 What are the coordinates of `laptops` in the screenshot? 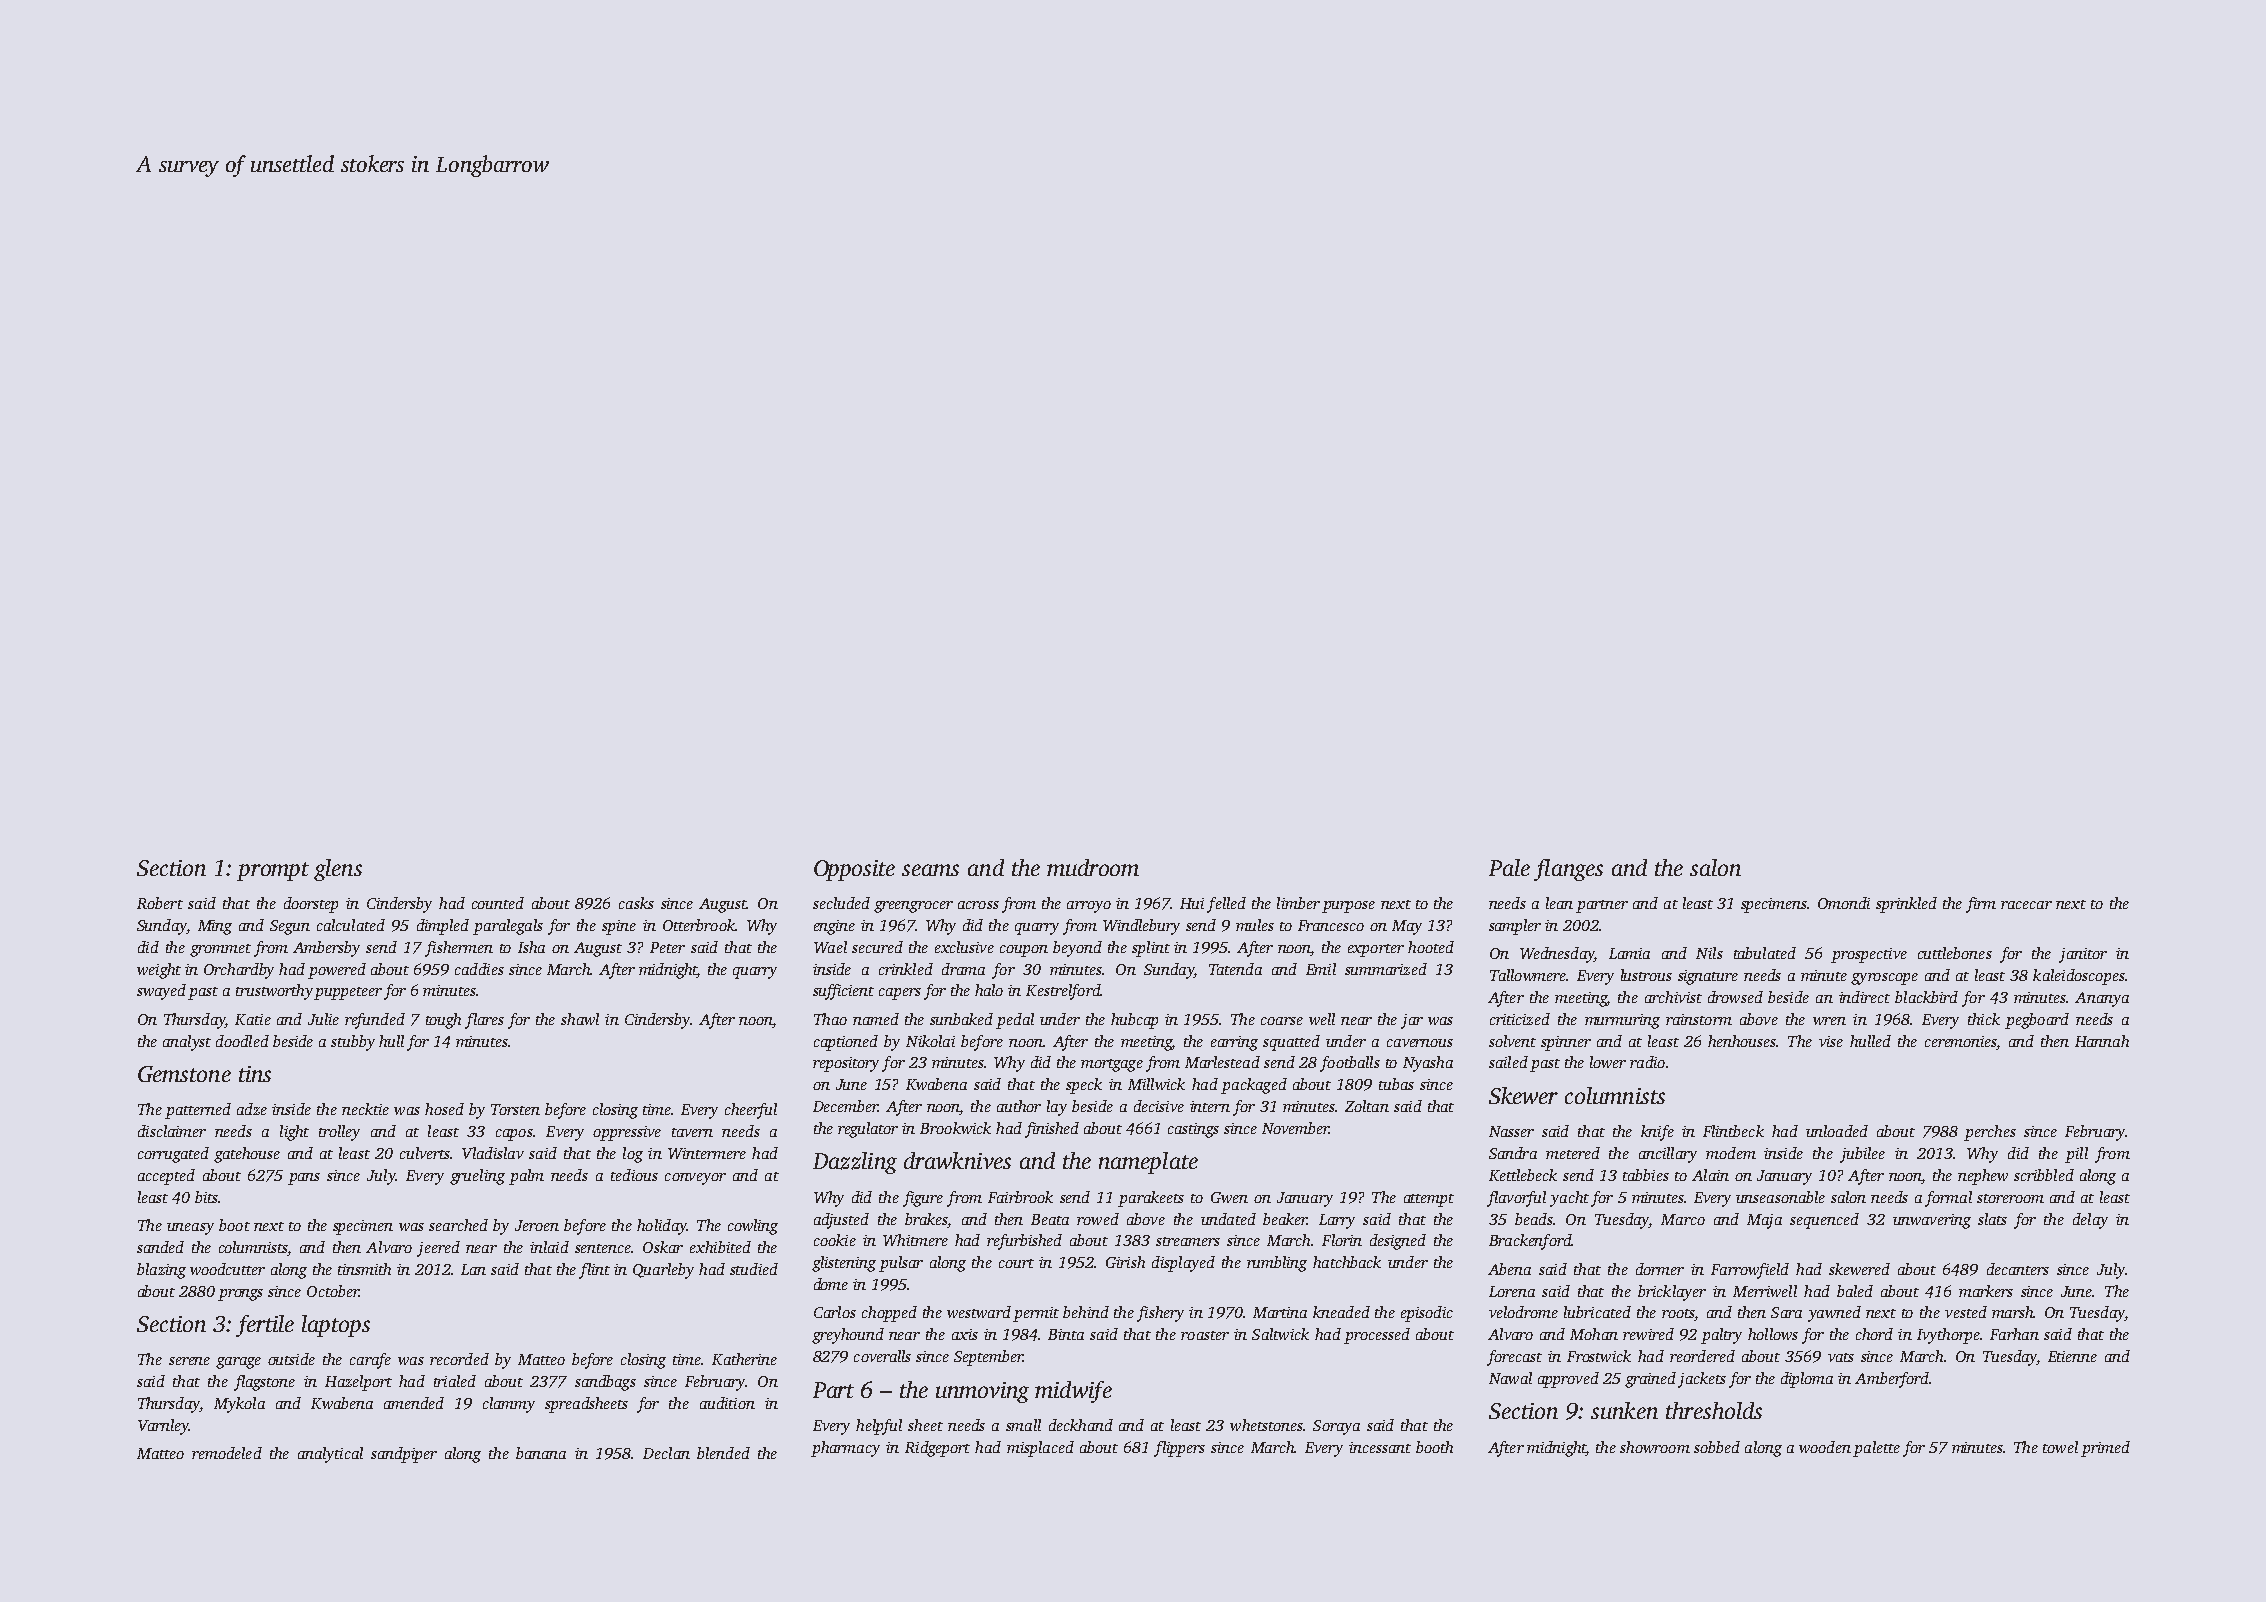 It's located at (336, 1326).
